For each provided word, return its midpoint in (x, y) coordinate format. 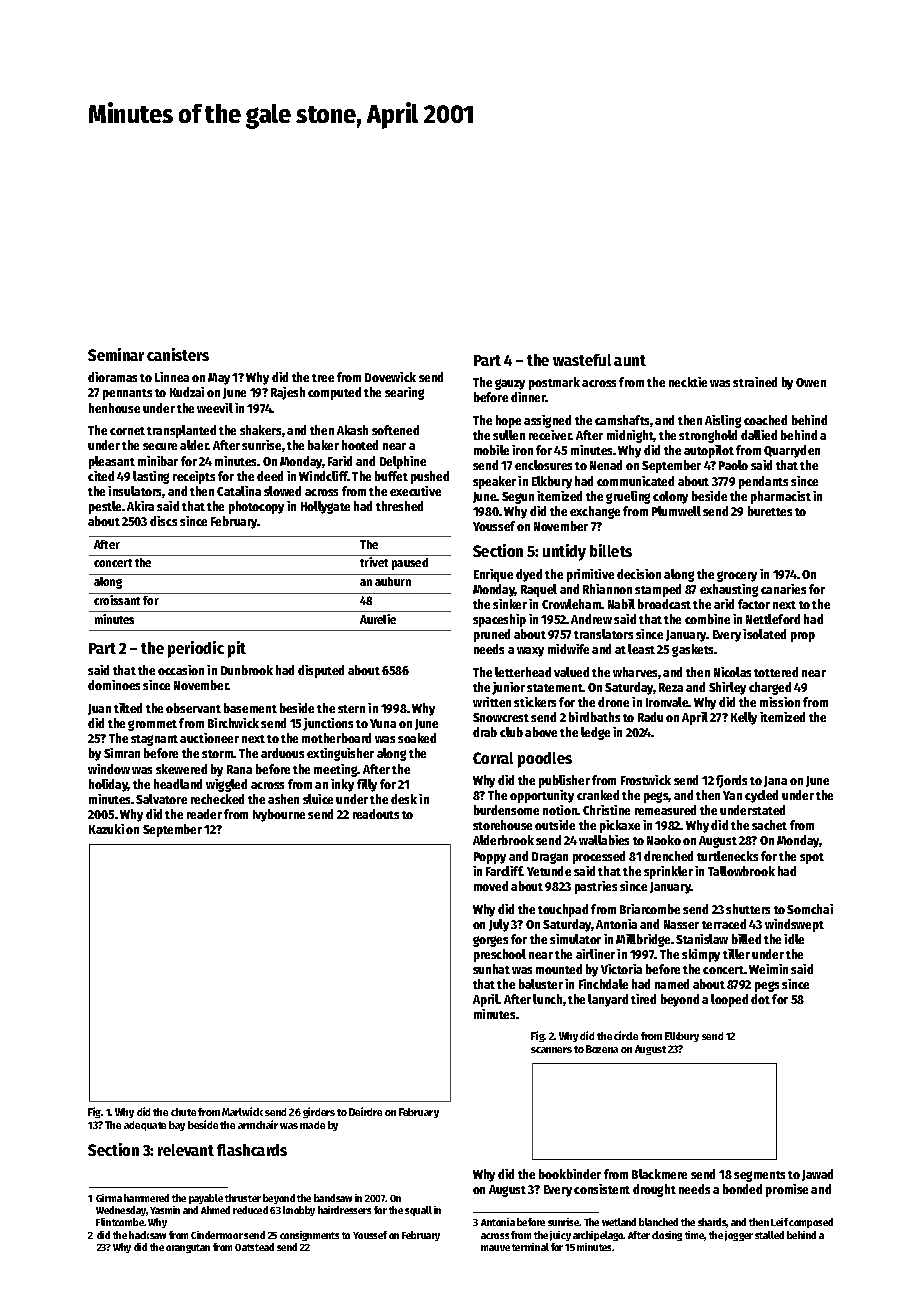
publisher (564, 781)
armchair (258, 1124)
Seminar (116, 354)
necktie (688, 382)
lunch (547, 999)
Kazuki (106, 829)
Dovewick (390, 377)
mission (780, 702)
